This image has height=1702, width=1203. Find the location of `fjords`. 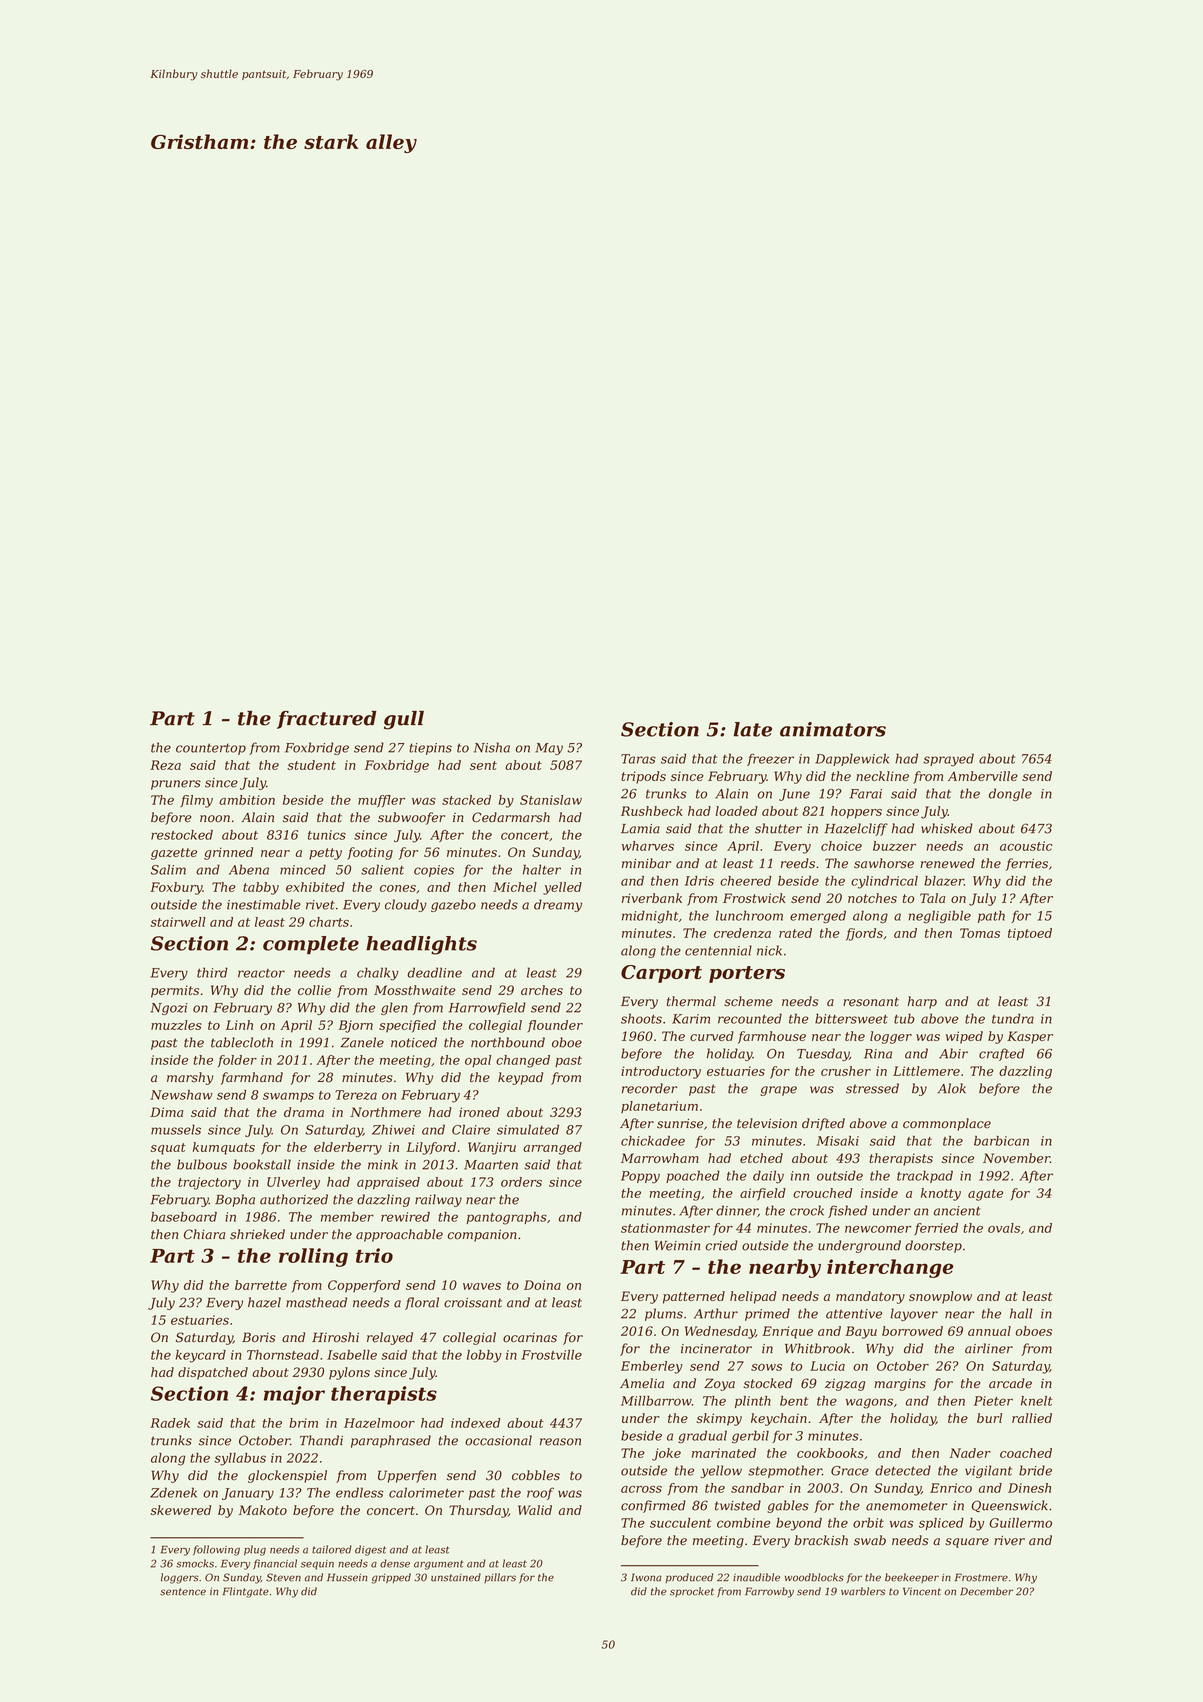

fjords is located at coordinates (864, 934).
